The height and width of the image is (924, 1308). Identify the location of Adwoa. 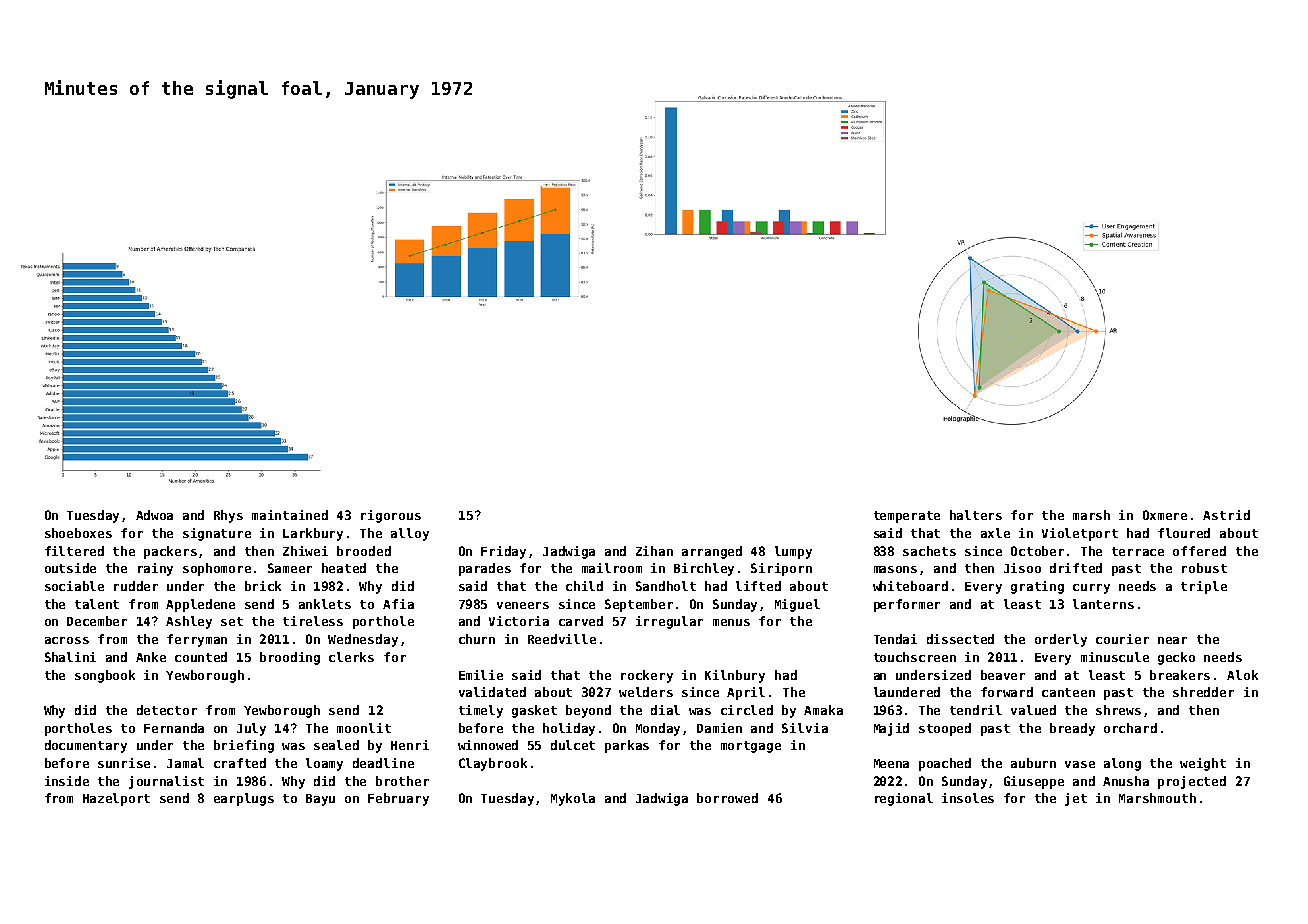
(154, 515).
